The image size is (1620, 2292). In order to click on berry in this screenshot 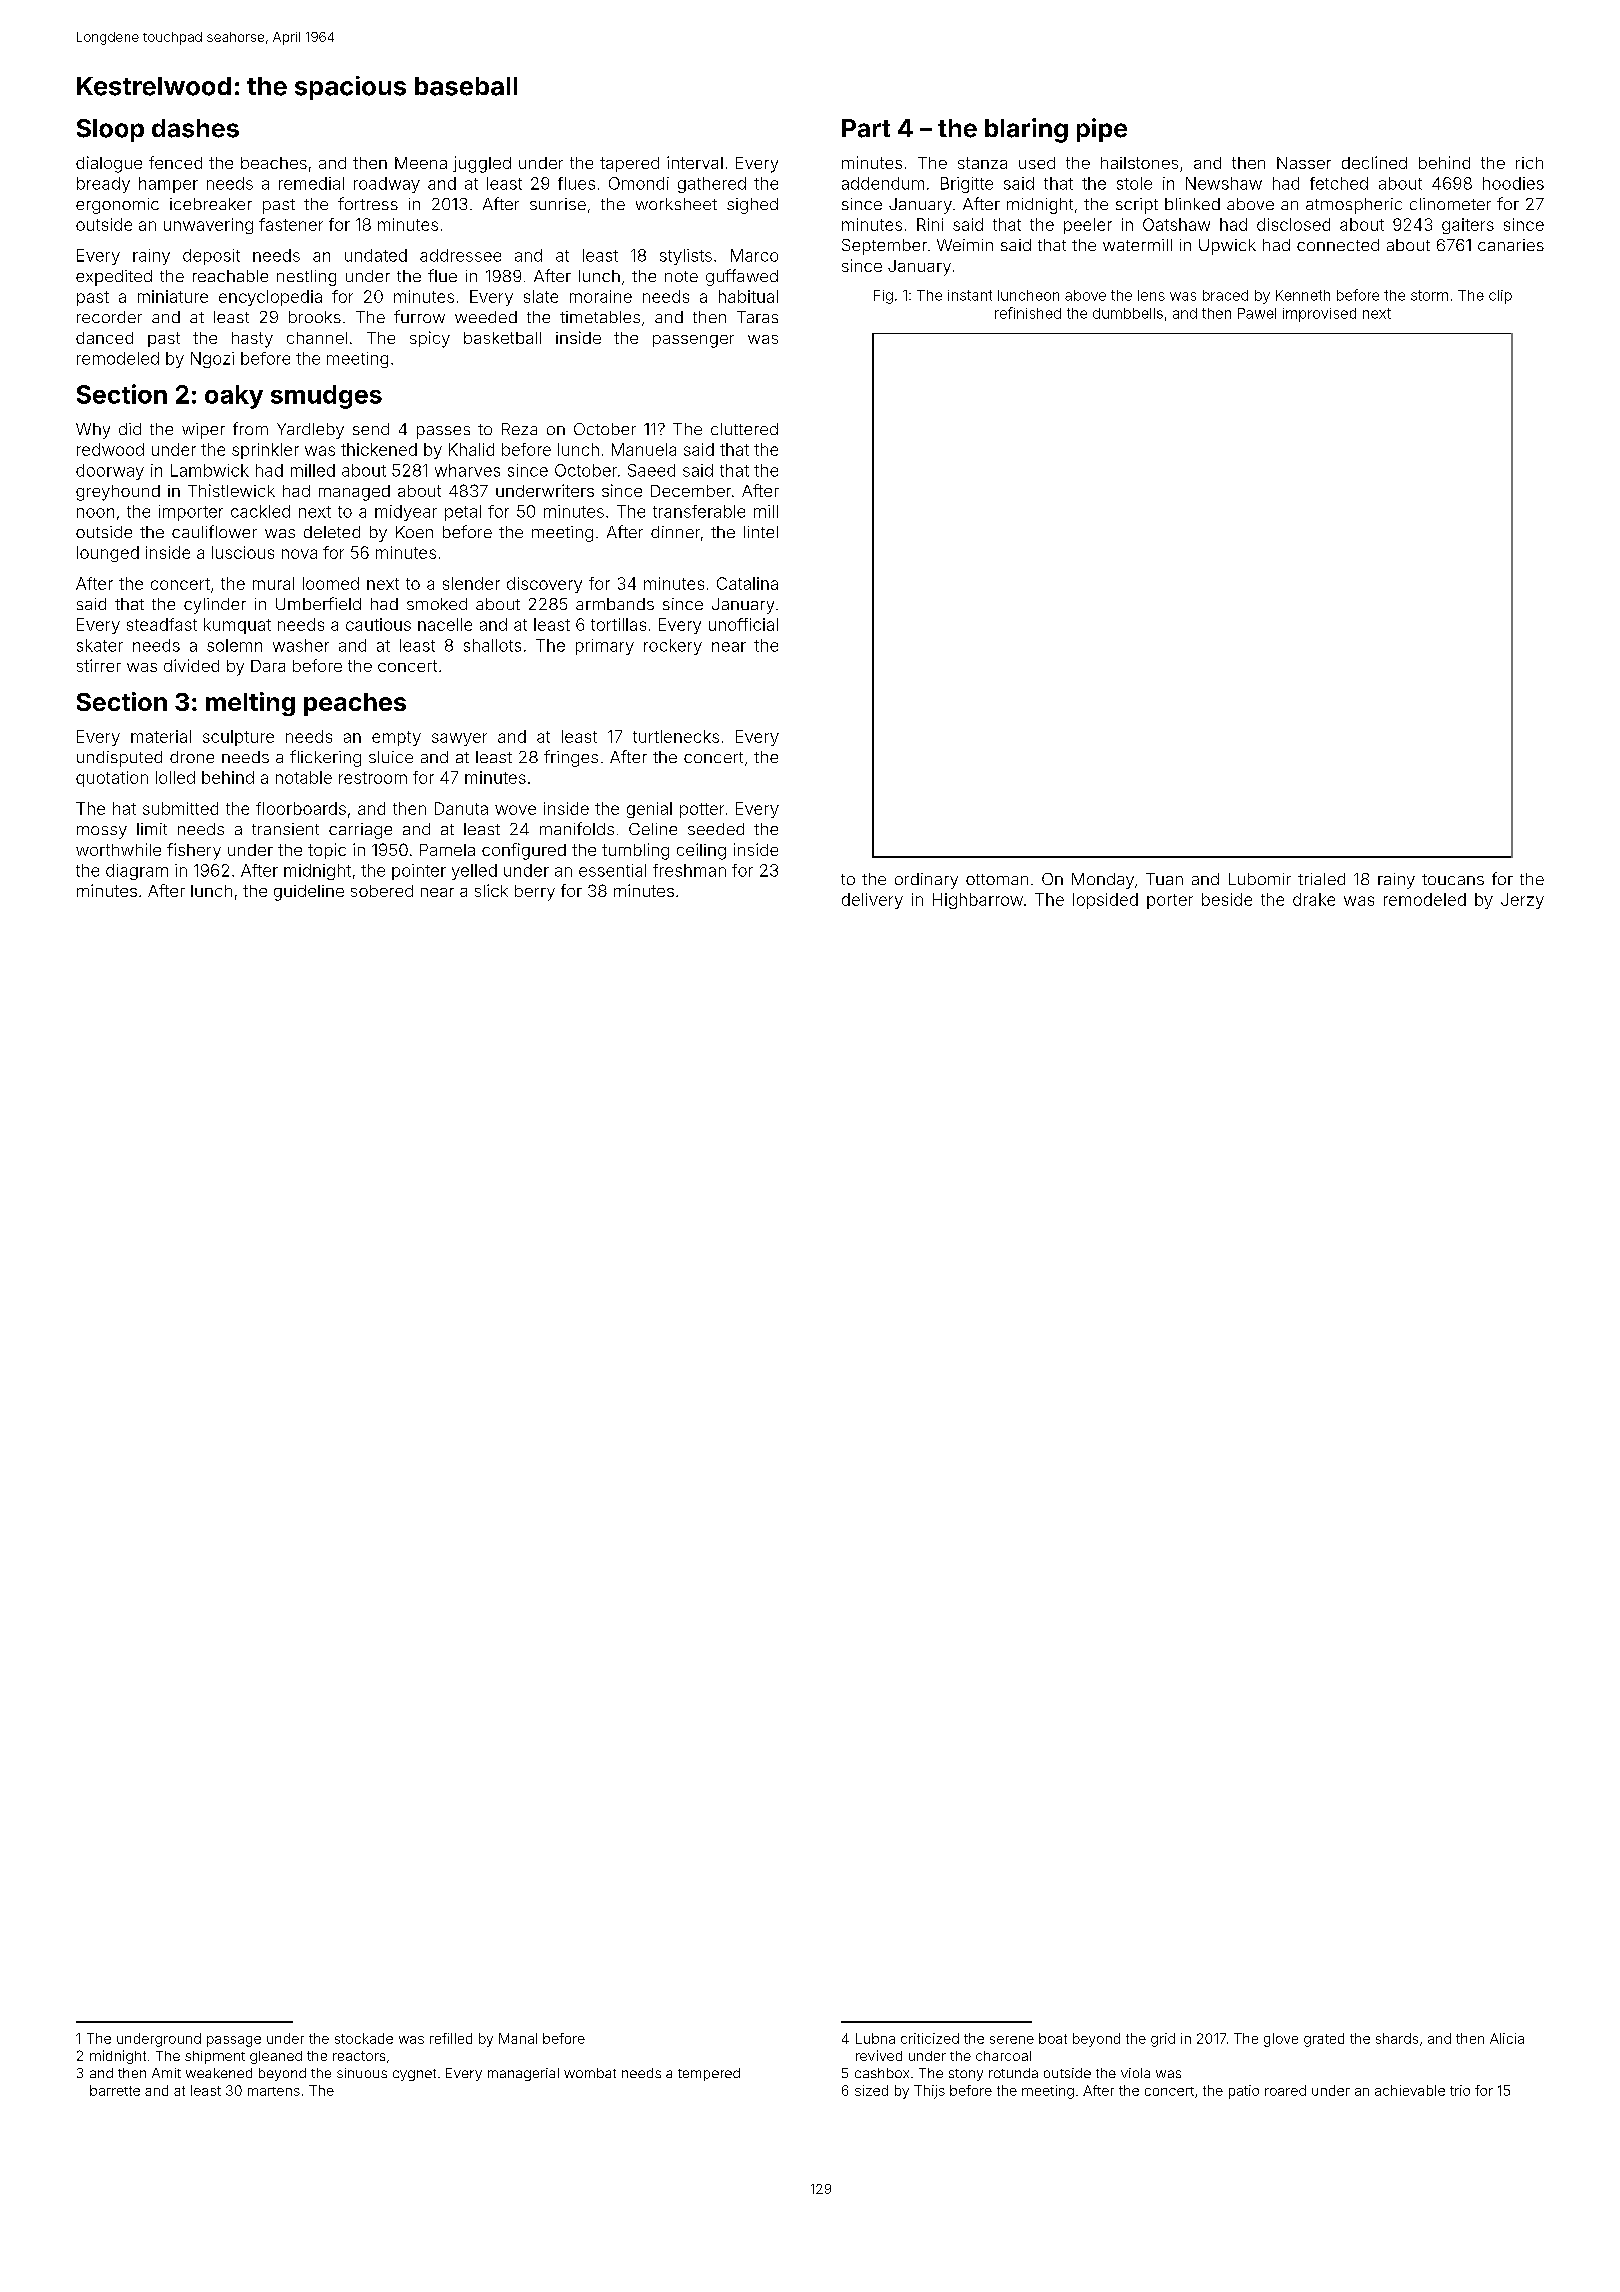, I will do `click(535, 893)`.
